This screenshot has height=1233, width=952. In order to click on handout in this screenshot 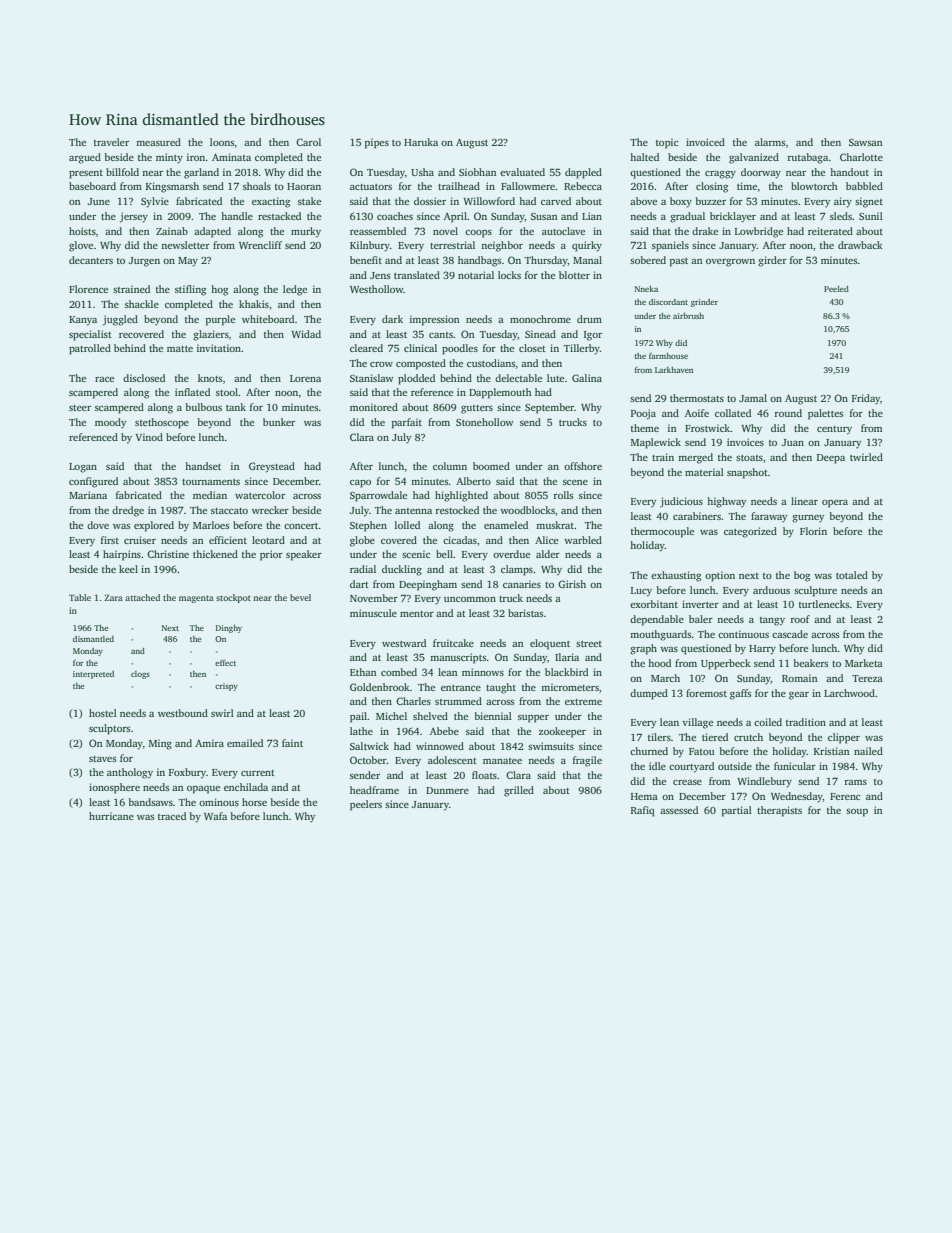, I will do `click(849, 172)`.
